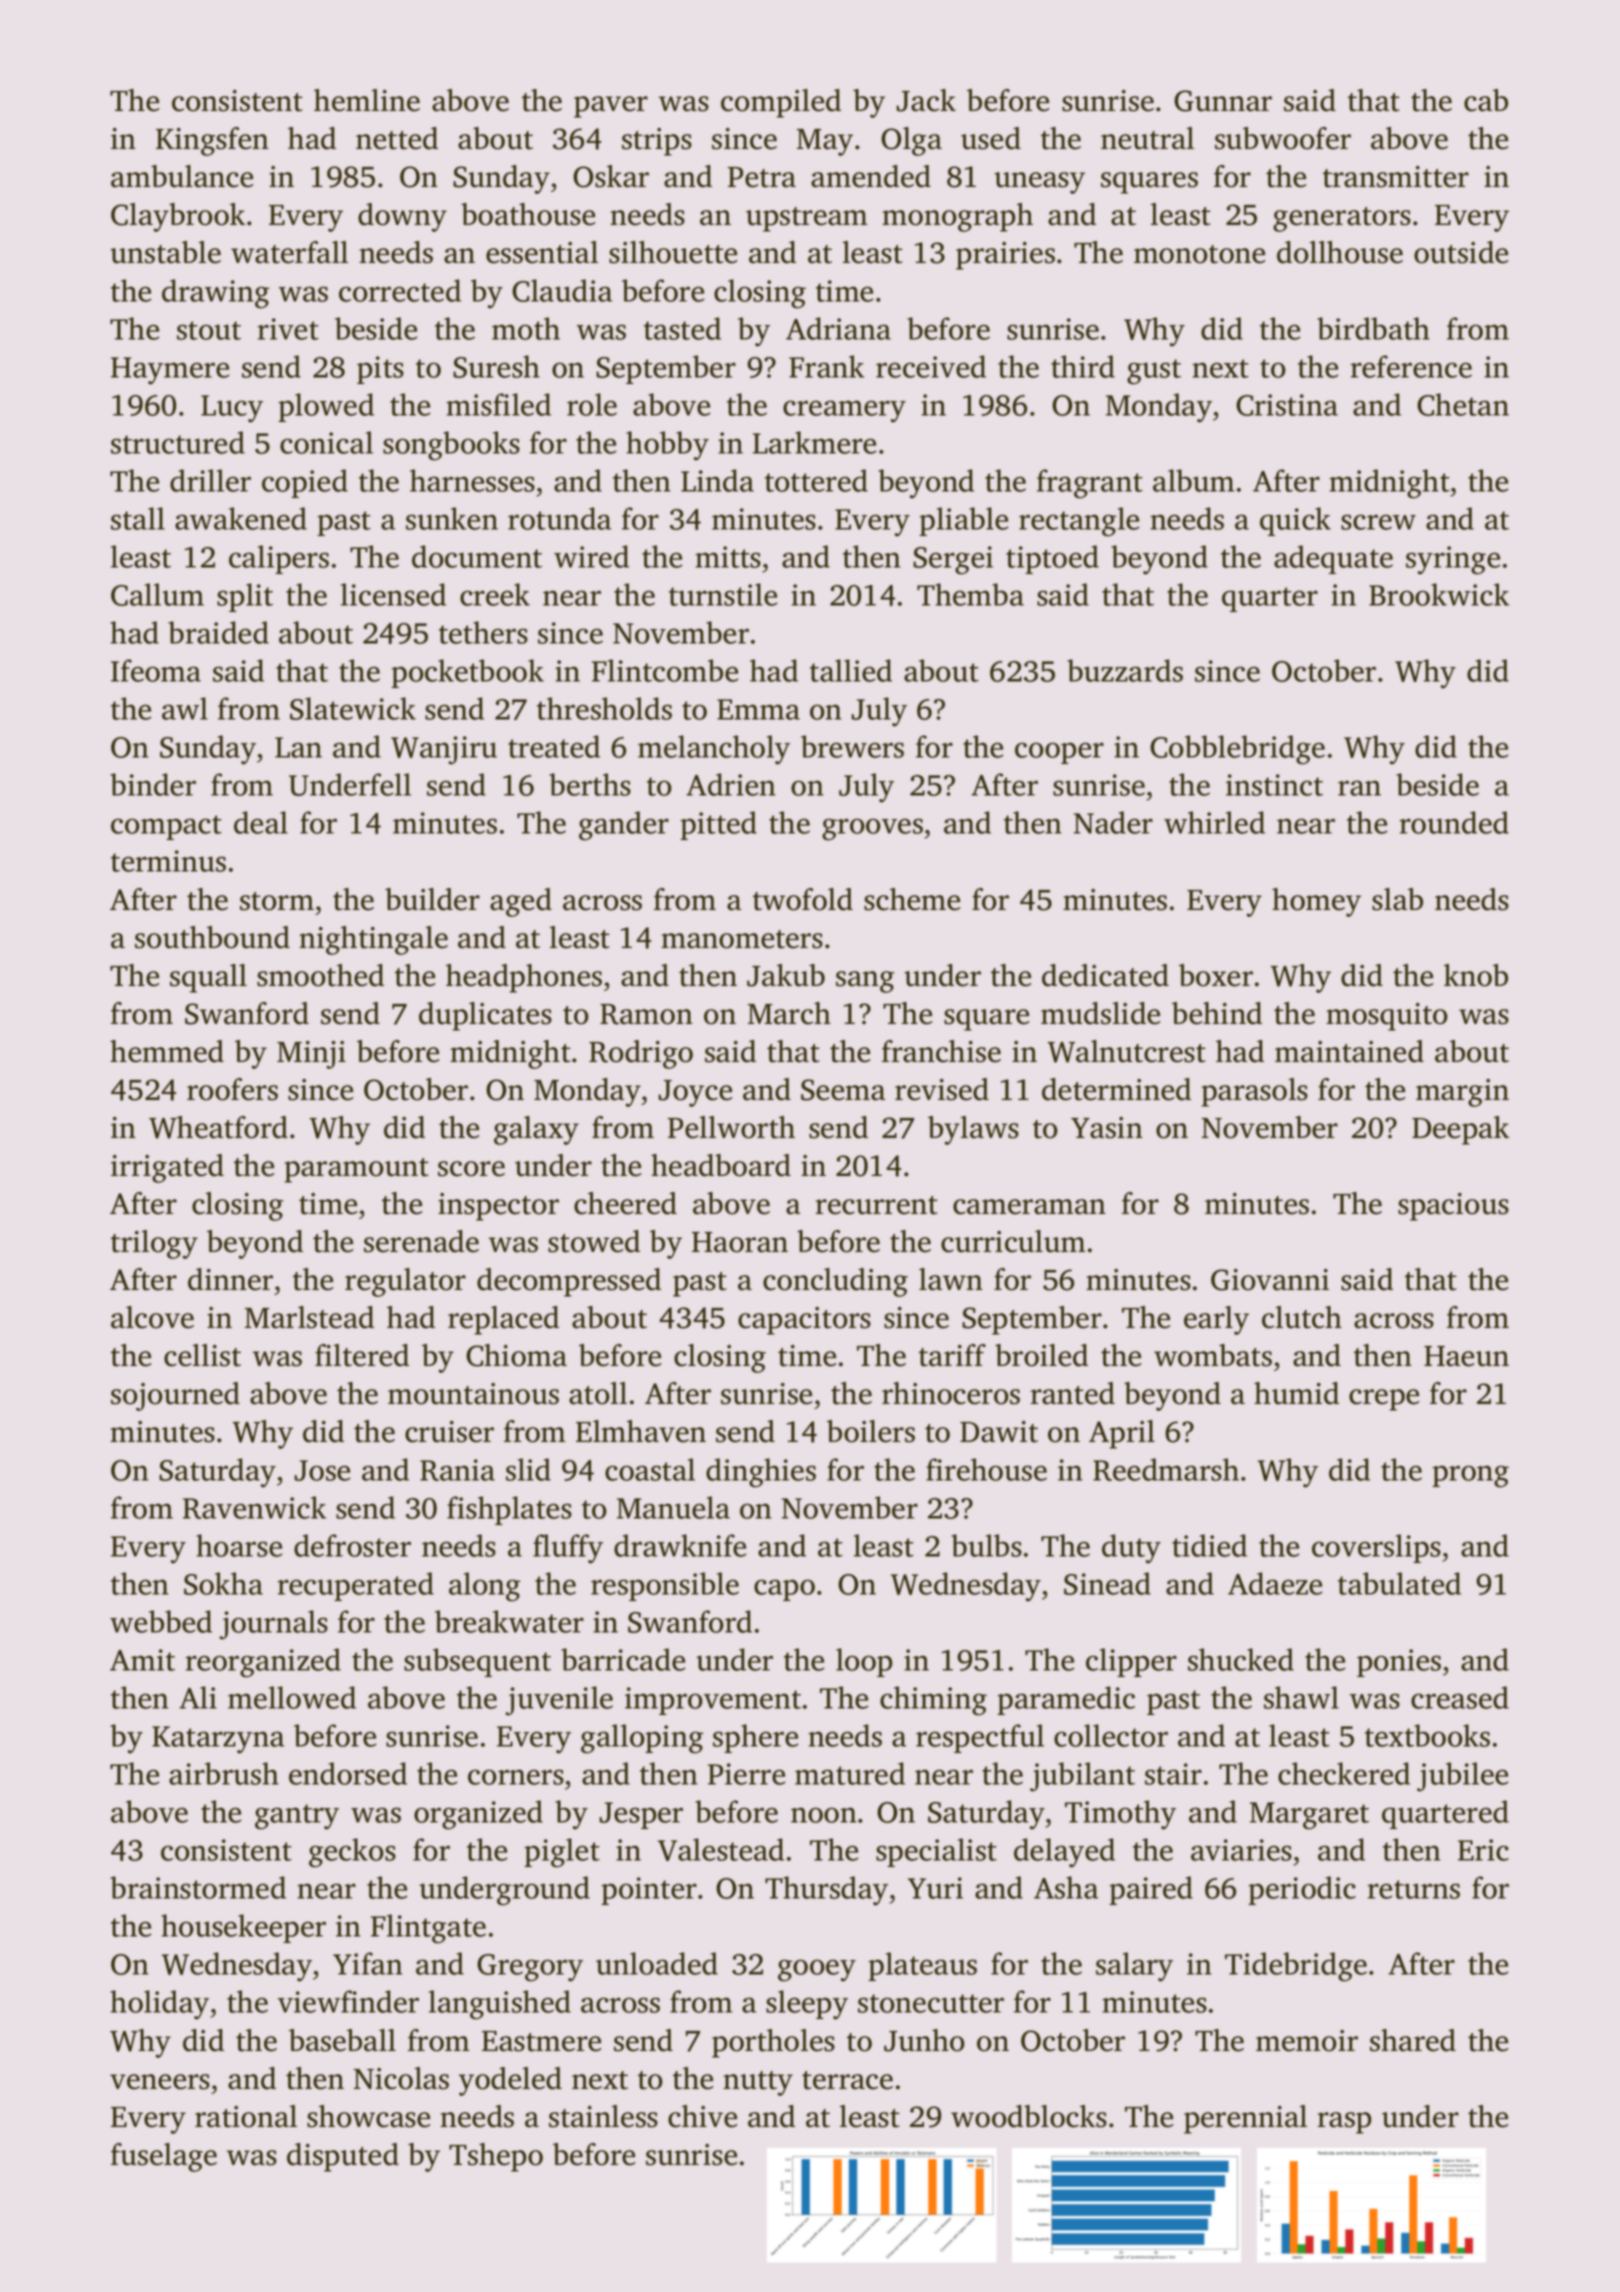 The height and width of the page is (2292, 1620). I want to click on manometers, so click(742, 939).
